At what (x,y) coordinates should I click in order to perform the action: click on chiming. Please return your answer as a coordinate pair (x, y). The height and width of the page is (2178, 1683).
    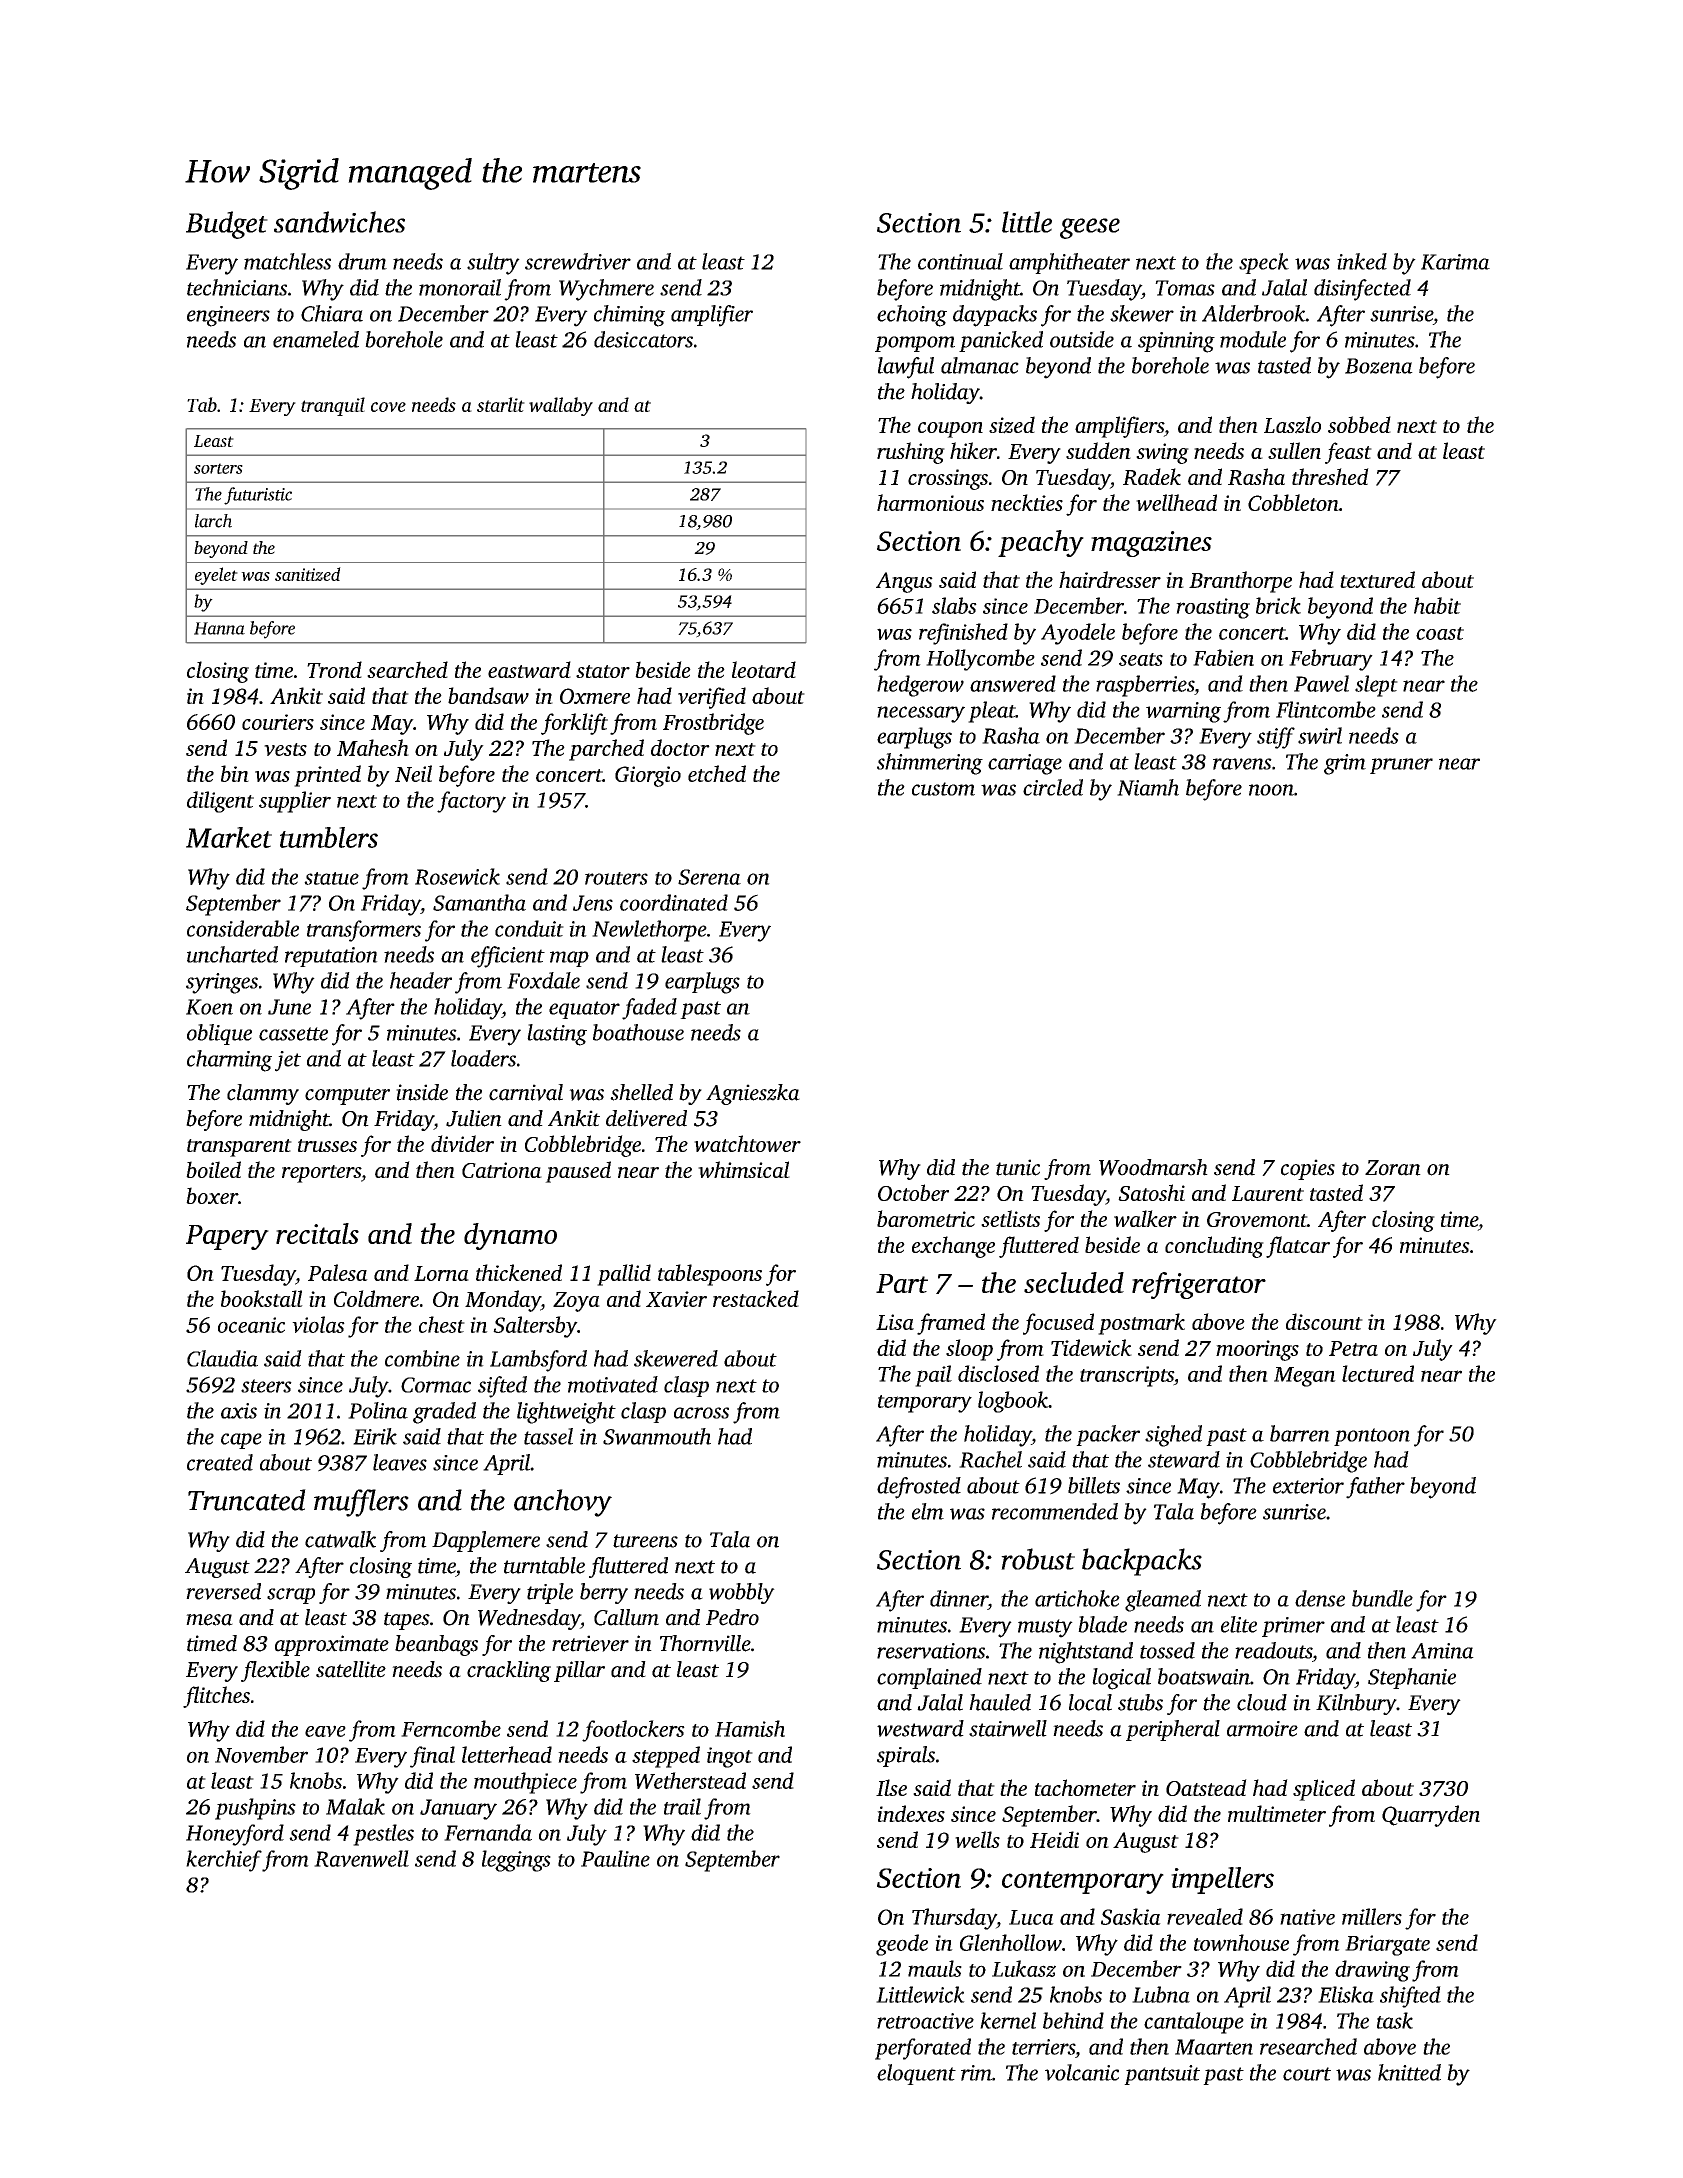
    Looking at the image, I should click on (629, 316).
